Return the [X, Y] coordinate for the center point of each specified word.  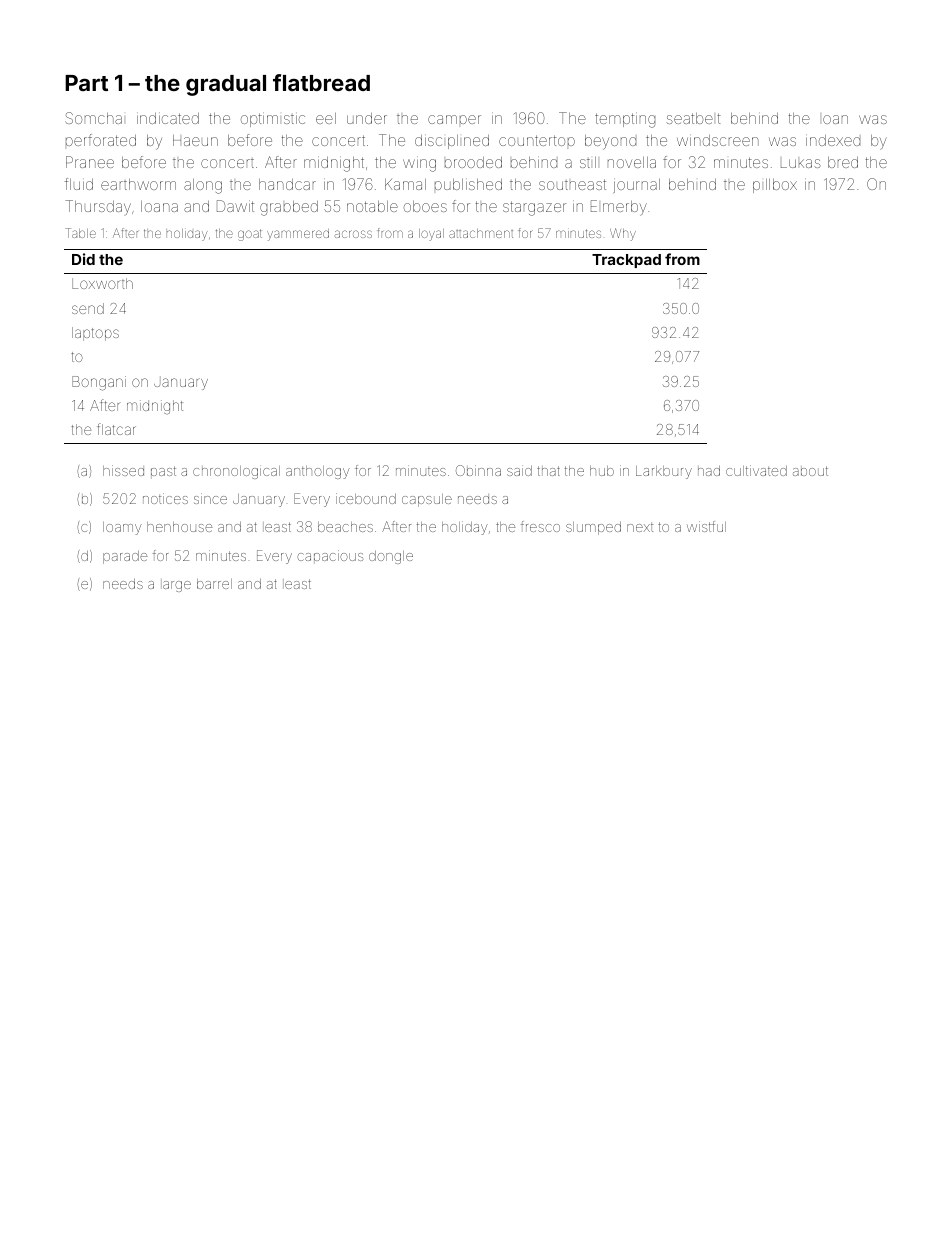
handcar [287, 184]
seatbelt [694, 118]
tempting [625, 120]
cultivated [756, 470]
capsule [427, 500]
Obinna [478, 470]
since [210, 498]
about [810, 471]
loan [835, 119]
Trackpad [626, 261]
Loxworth [102, 283]
